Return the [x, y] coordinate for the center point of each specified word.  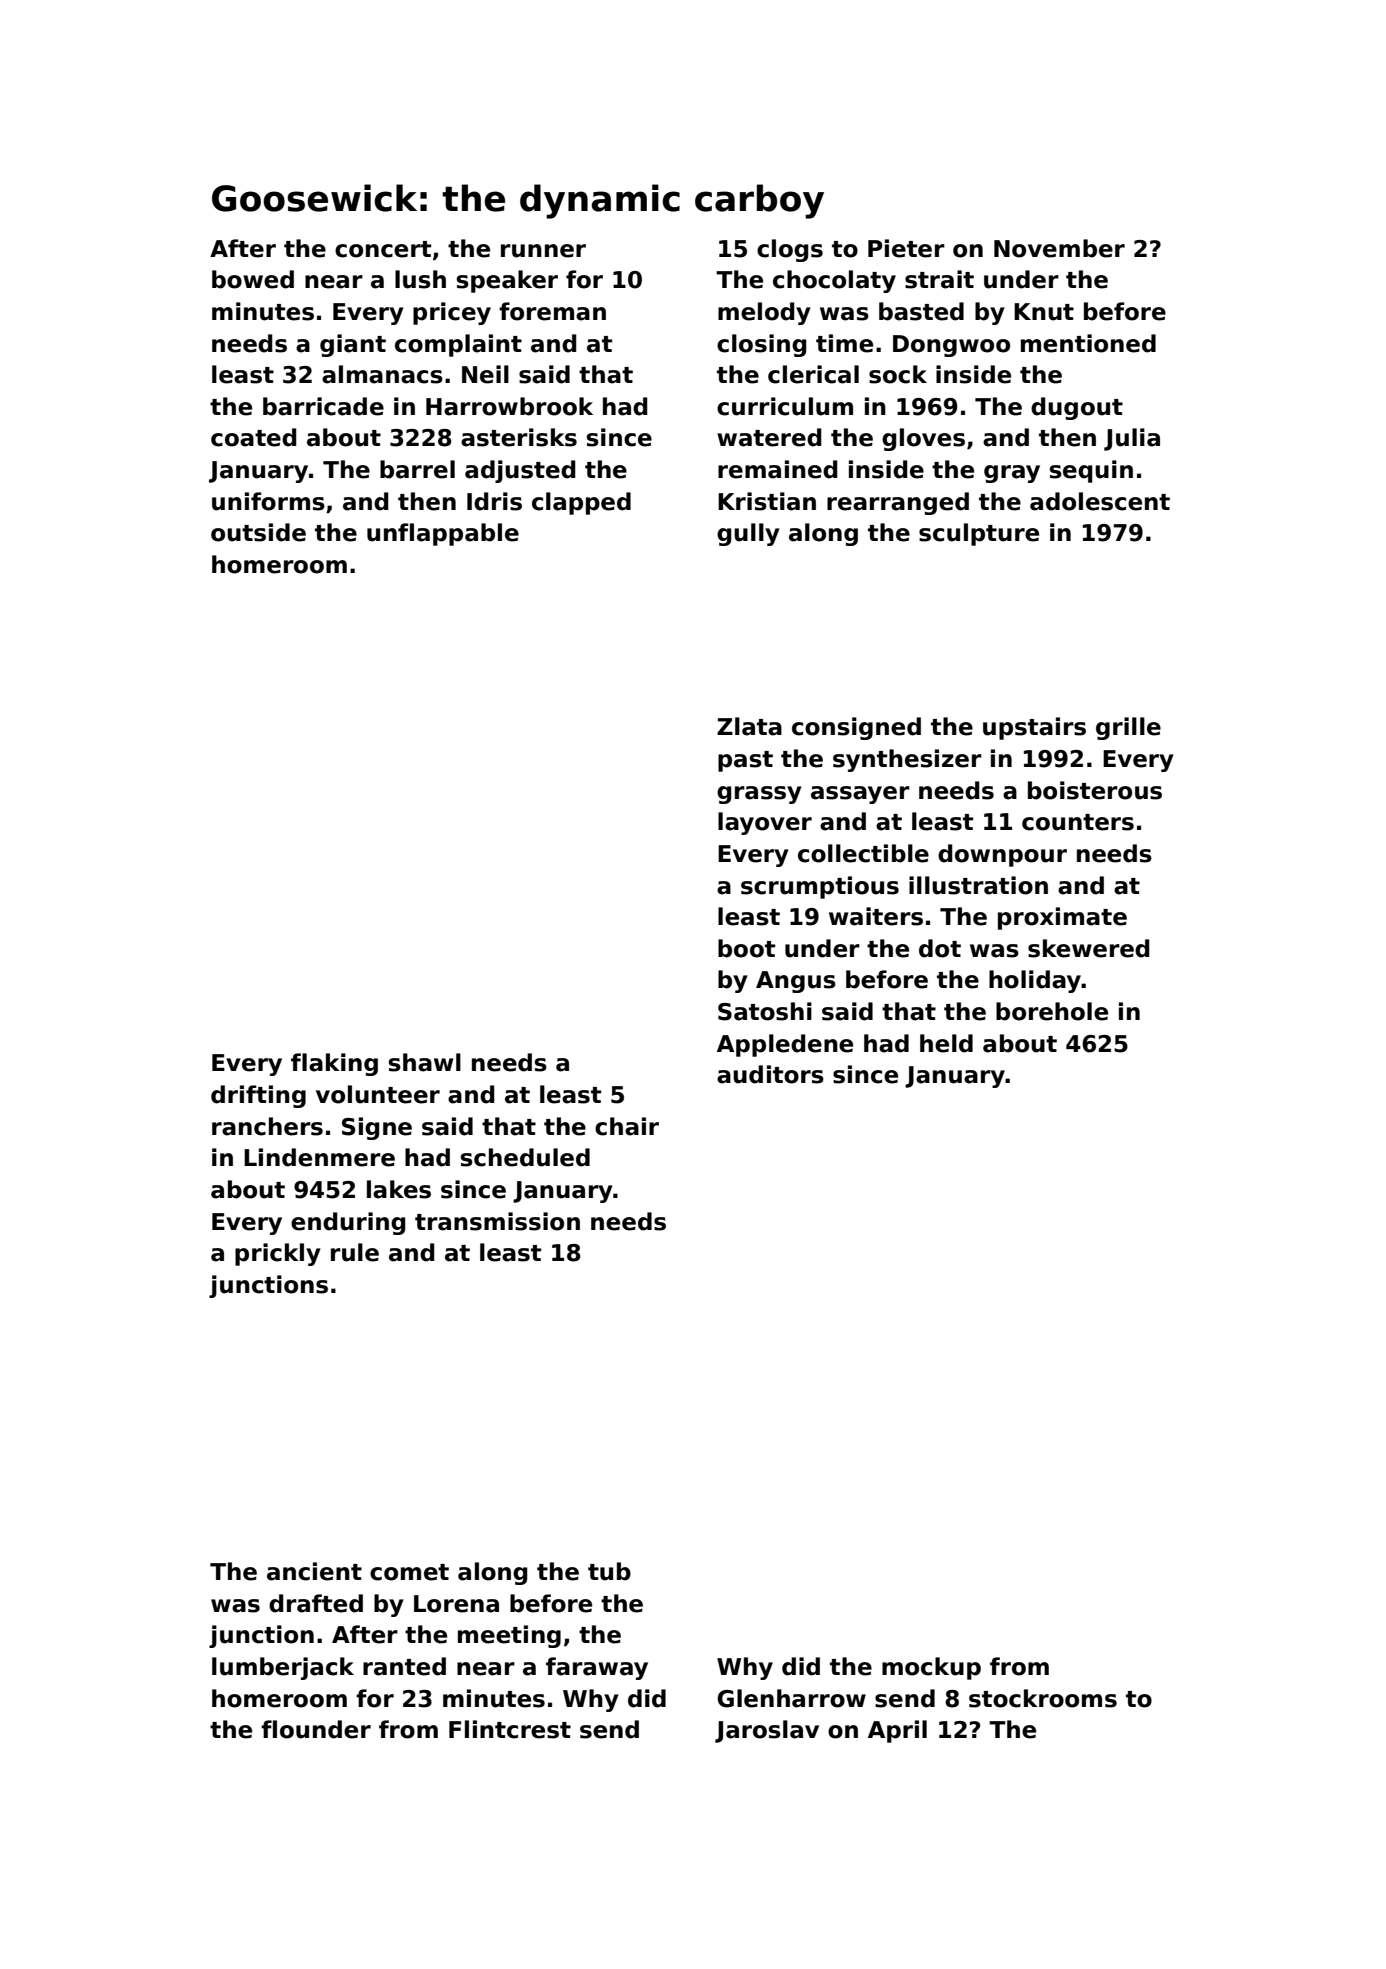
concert [383, 249]
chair [627, 1126]
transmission [497, 1221]
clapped [581, 503]
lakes [399, 1189]
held [946, 1043]
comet [409, 1572]
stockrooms [1043, 1698]
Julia [1132, 439]
